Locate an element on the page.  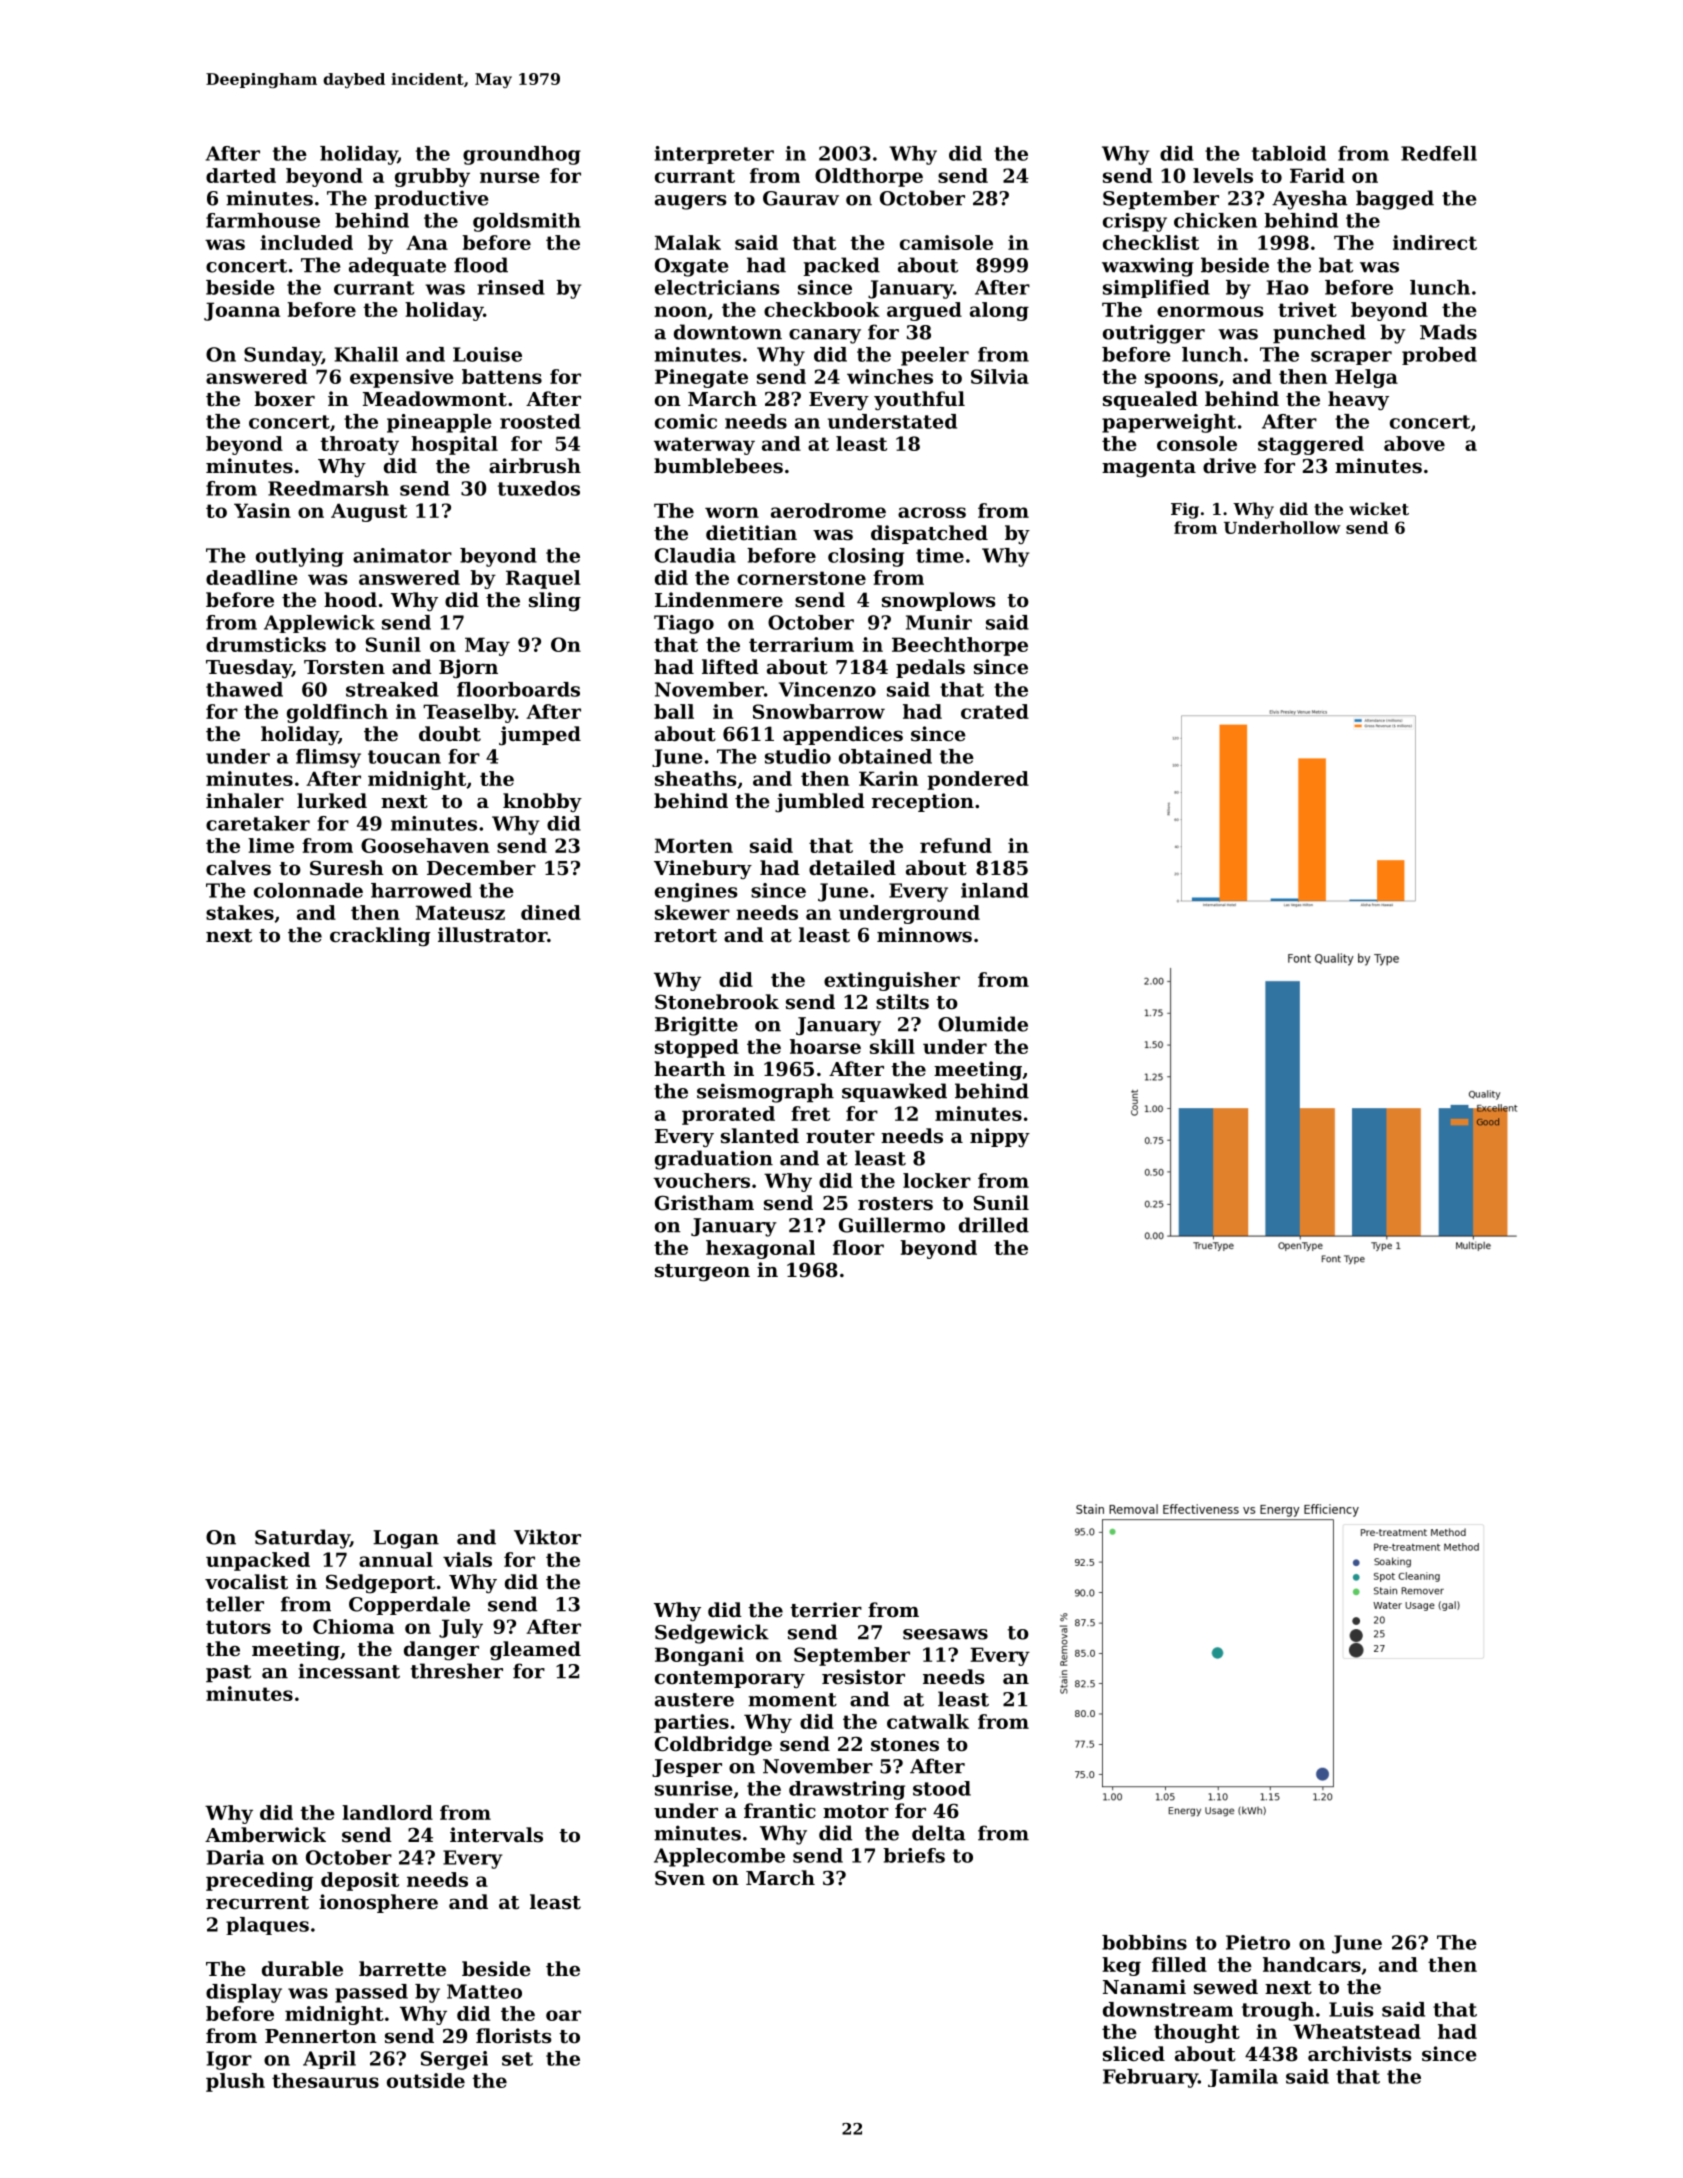
magenta is located at coordinates (1149, 469).
